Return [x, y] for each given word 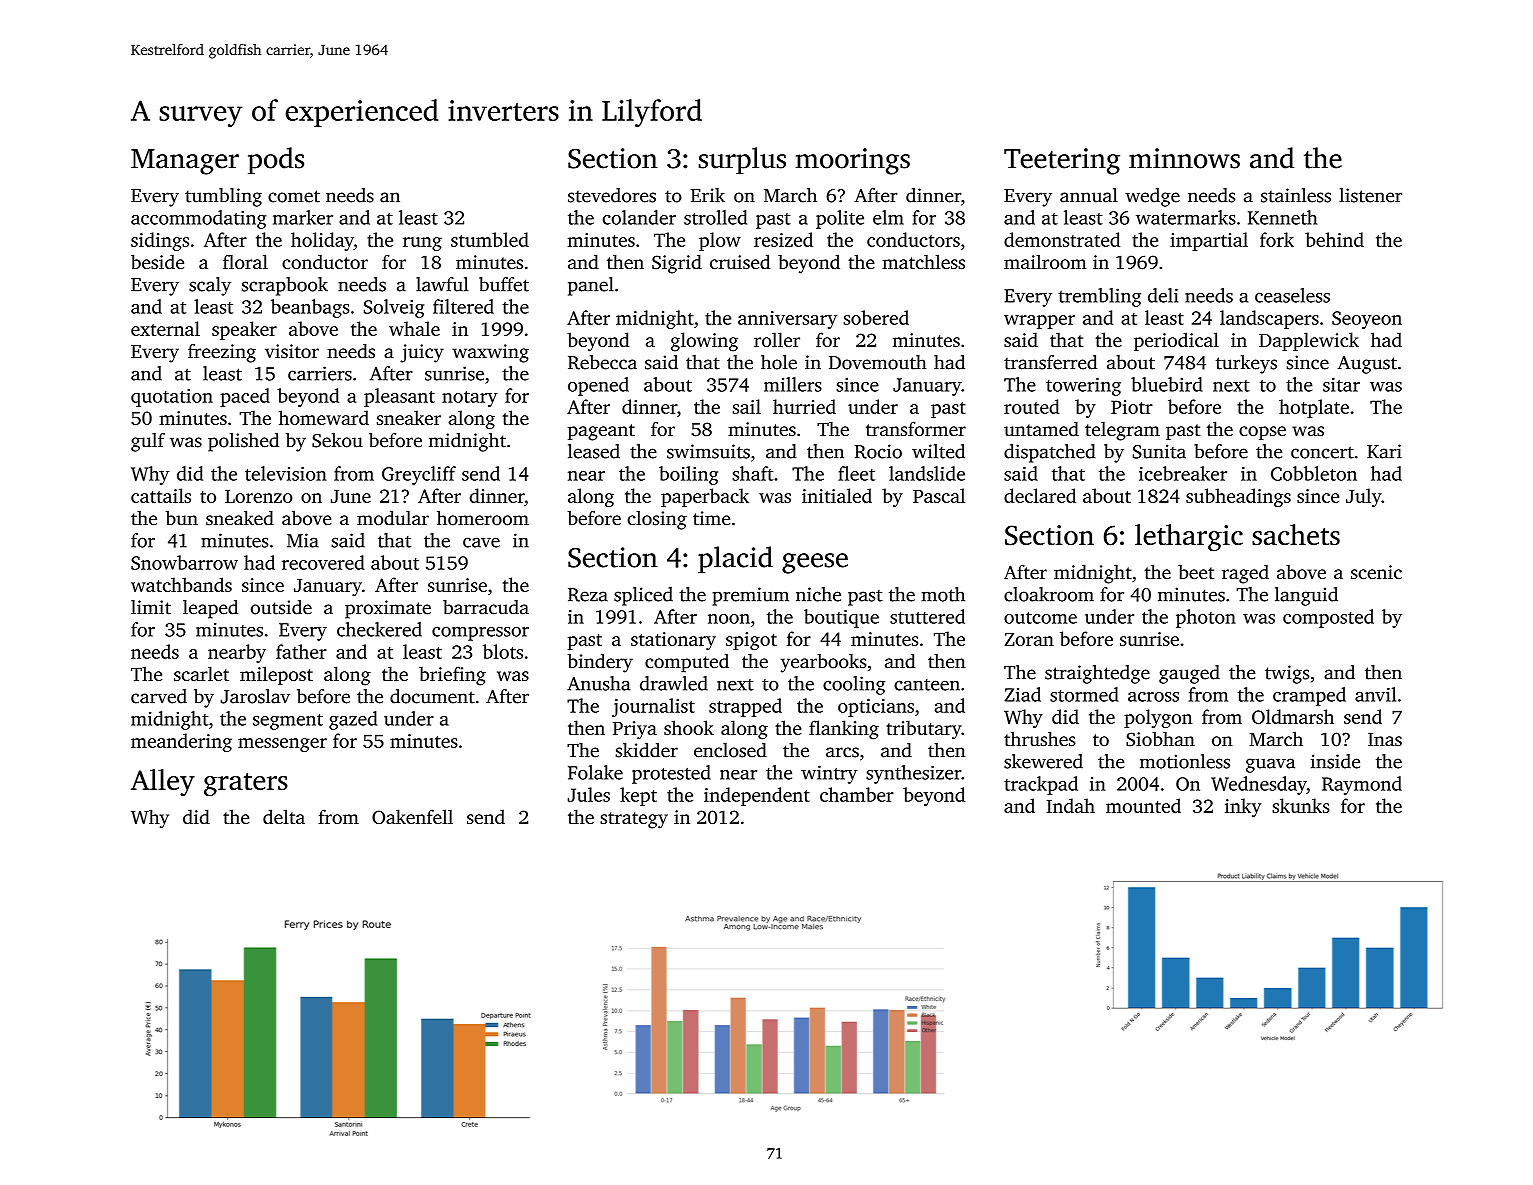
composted [1328, 618]
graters [246, 784]
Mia [303, 540]
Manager [185, 162]
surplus [742, 160]
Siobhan [1160, 739]
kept [638, 796]
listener [1370, 195]
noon [729, 619]
